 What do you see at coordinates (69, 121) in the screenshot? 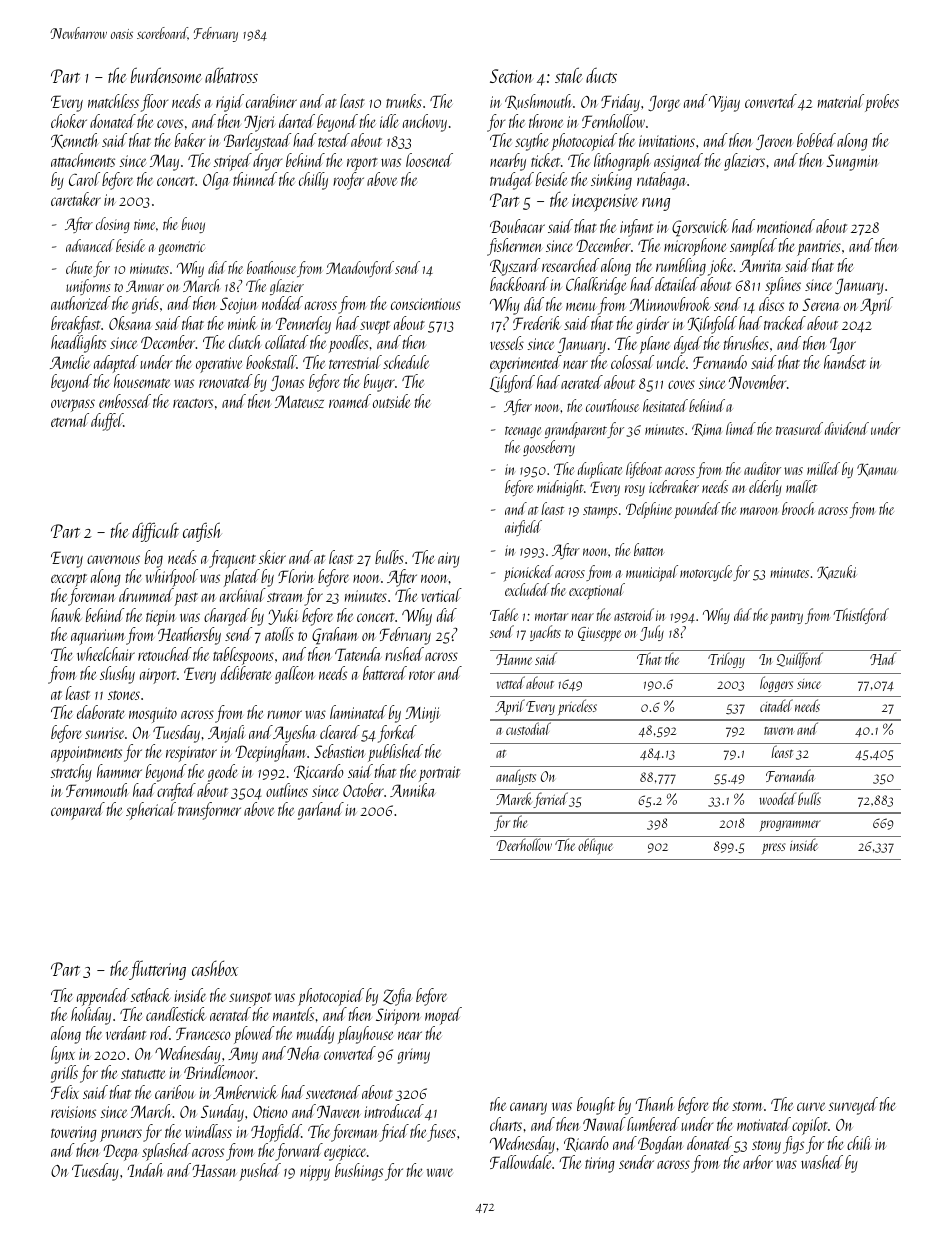
I see `choker` at bounding box center [69, 121].
